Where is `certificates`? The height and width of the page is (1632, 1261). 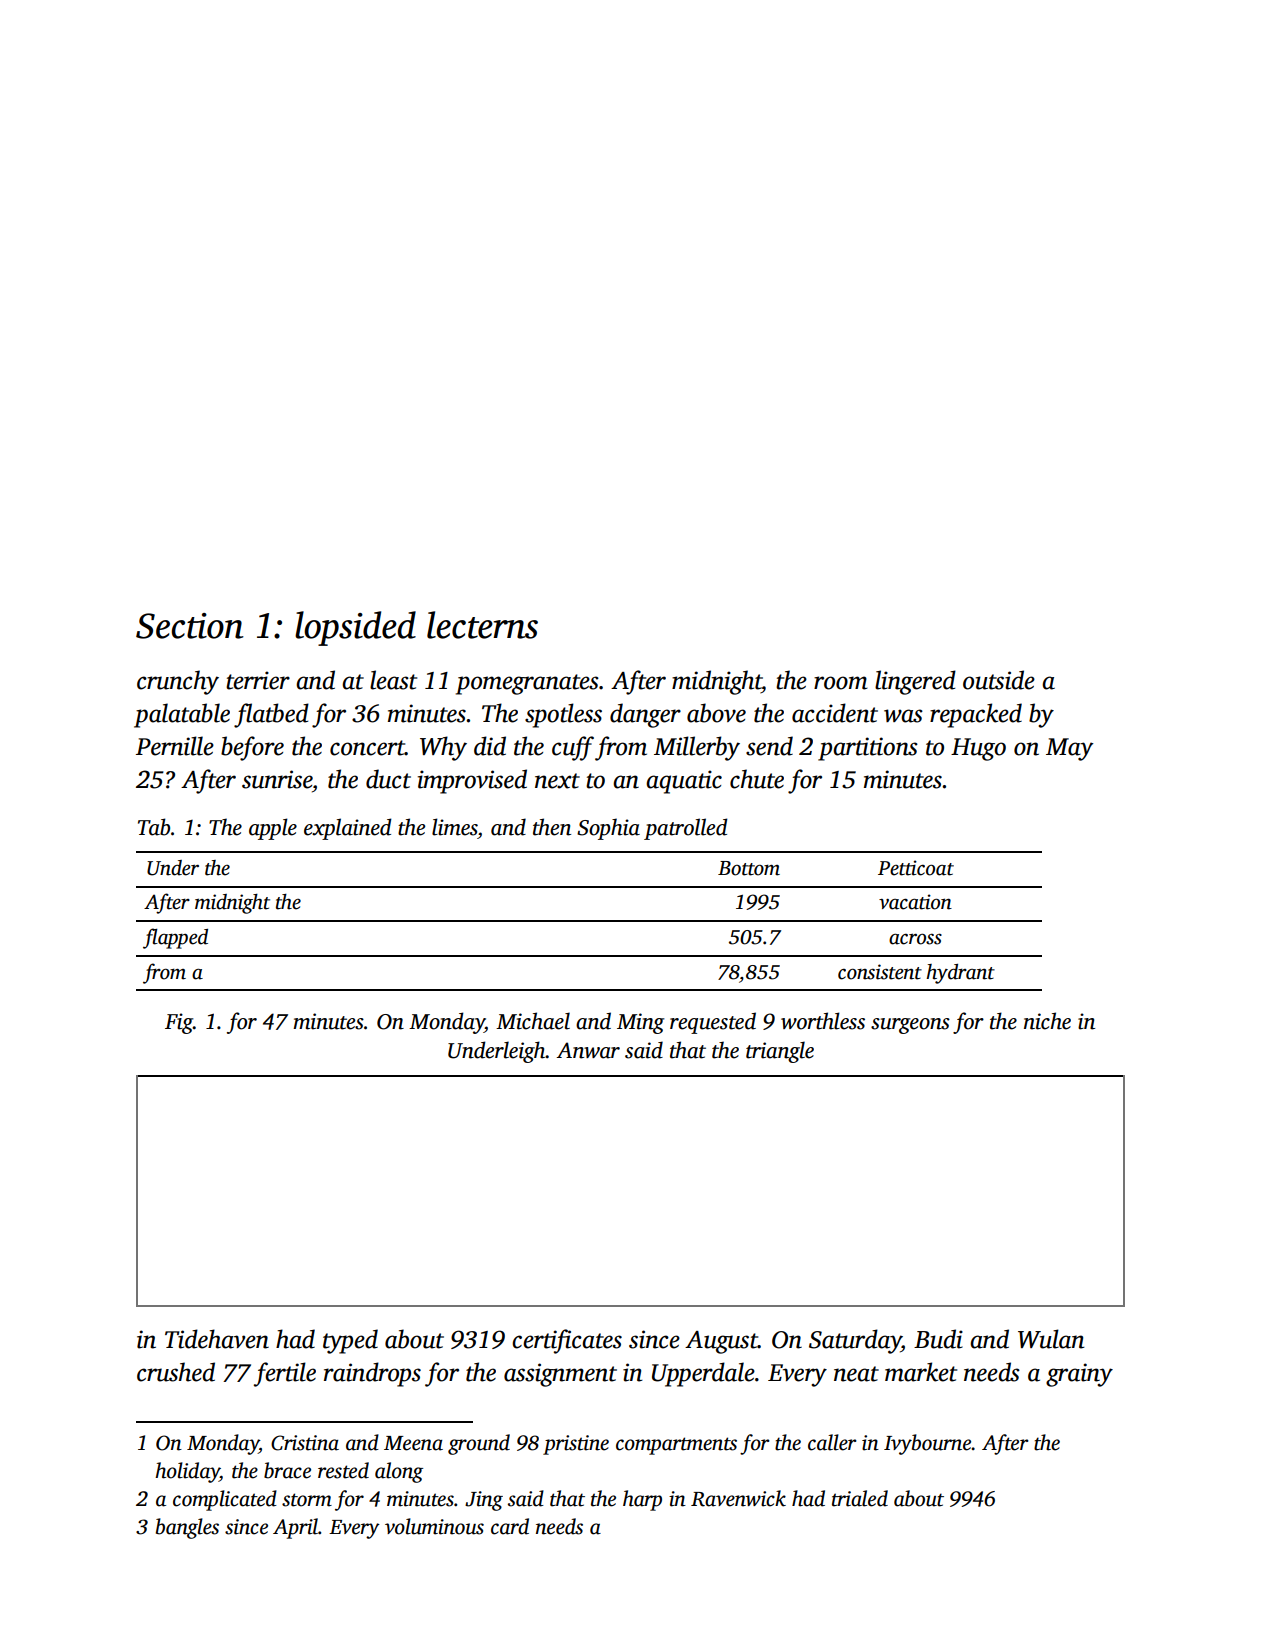 certificates is located at coordinates (567, 1341).
